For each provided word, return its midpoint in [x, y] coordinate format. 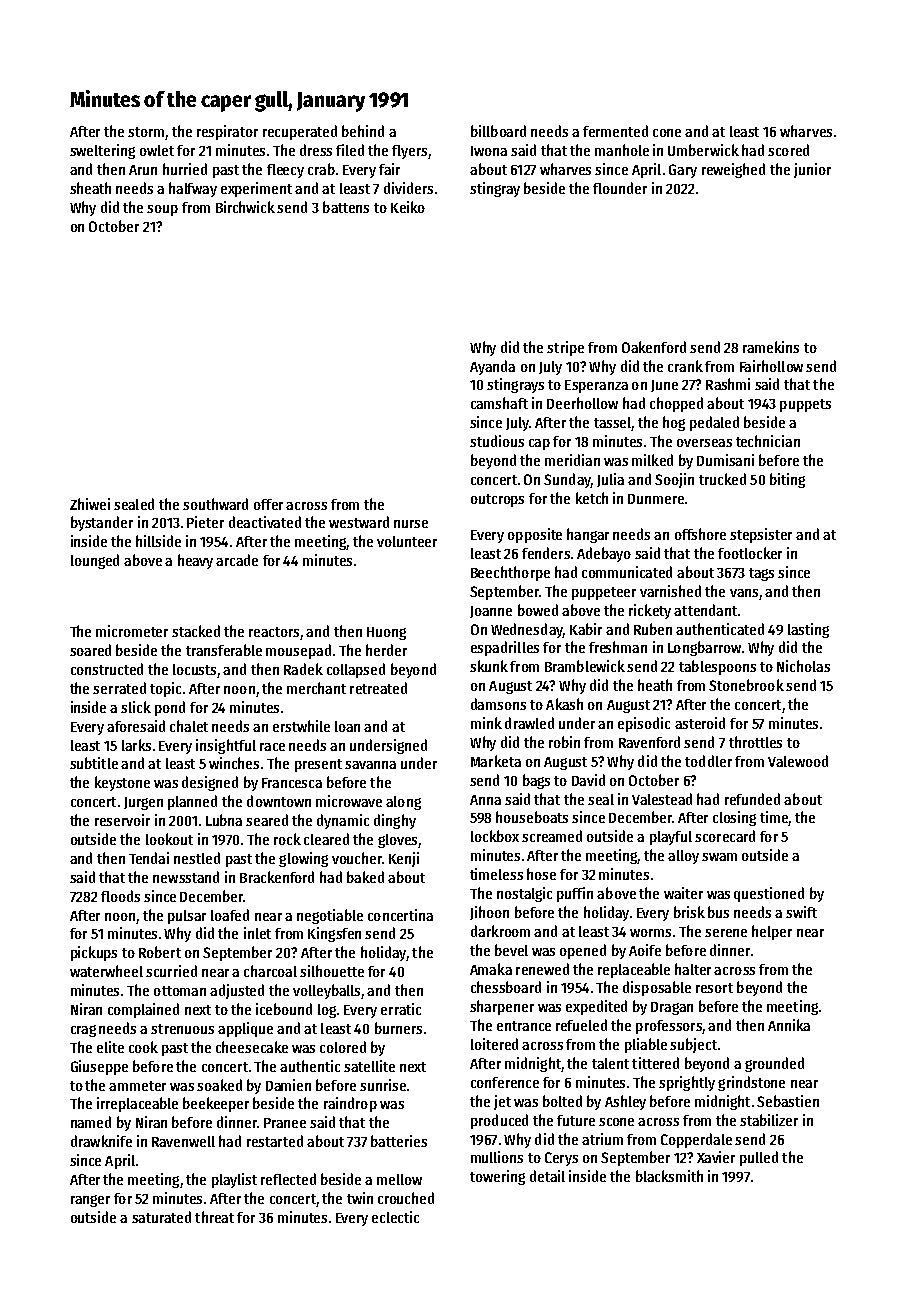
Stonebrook [746, 685]
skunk [489, 666]
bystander [102, 523]
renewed [542, 969]
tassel [612, 422]
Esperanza [596, 386]
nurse [411, 524]
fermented [615, 131]
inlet [257, 933]
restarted [275, 1141]
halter [693, 969]
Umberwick [703, 150]
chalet [189, 726]
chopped [676, 404]
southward [215, 504]
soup [162, 210]
